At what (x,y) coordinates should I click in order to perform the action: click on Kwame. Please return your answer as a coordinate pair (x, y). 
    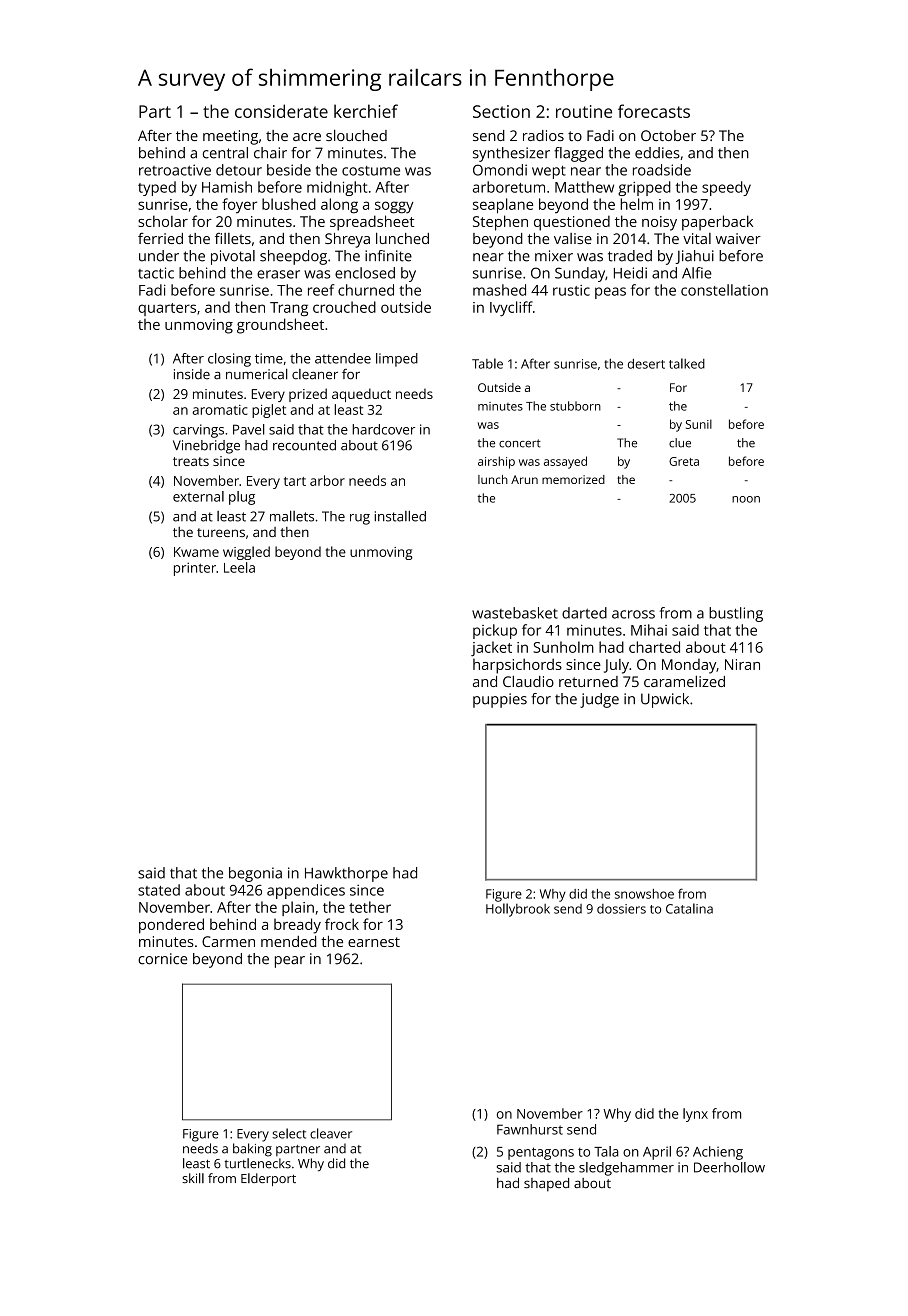
    Looking at the image, I should click on (196, 552).
